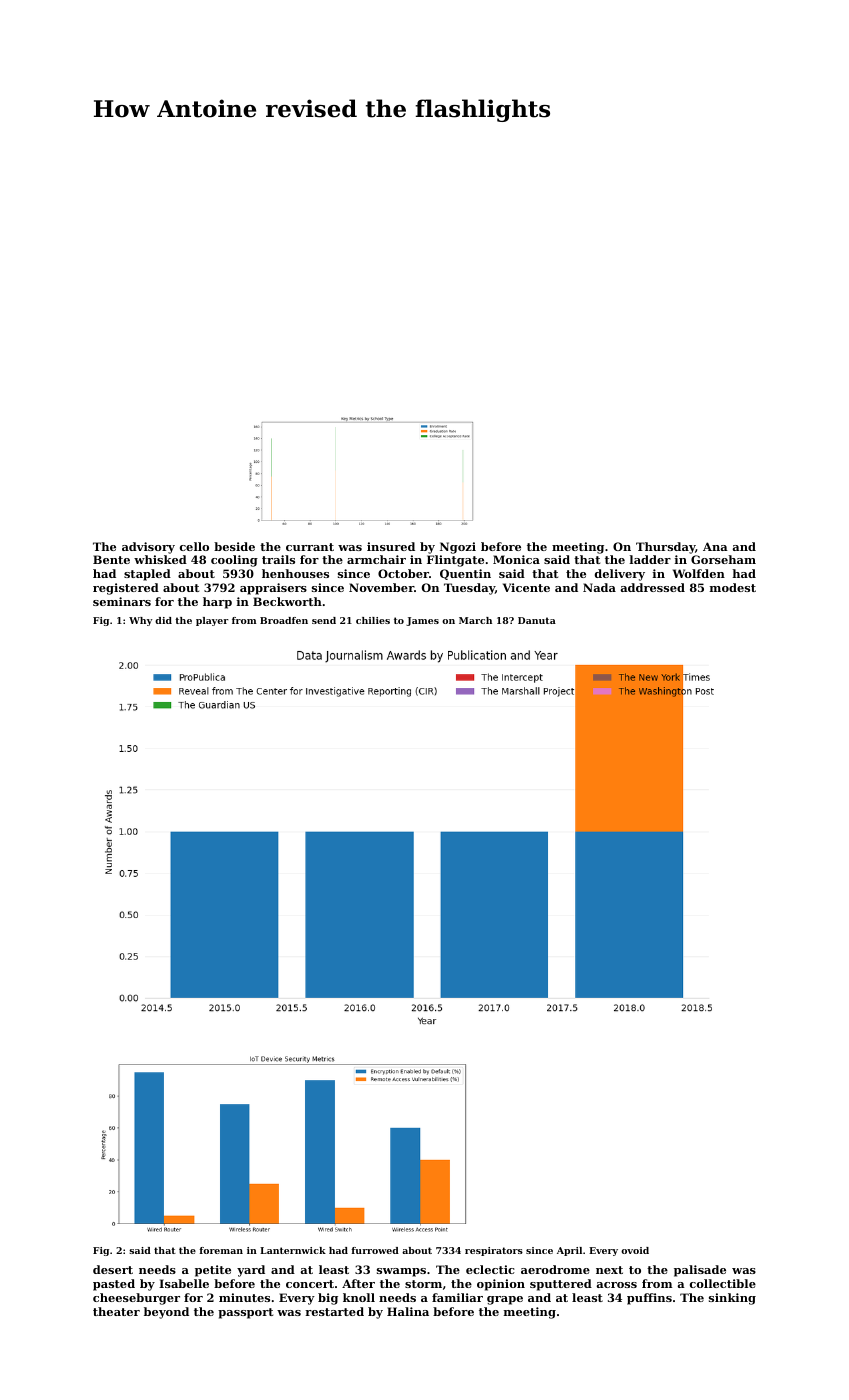 This page has width=849, height=1400. I want to click on modest, so click(733, 587).
